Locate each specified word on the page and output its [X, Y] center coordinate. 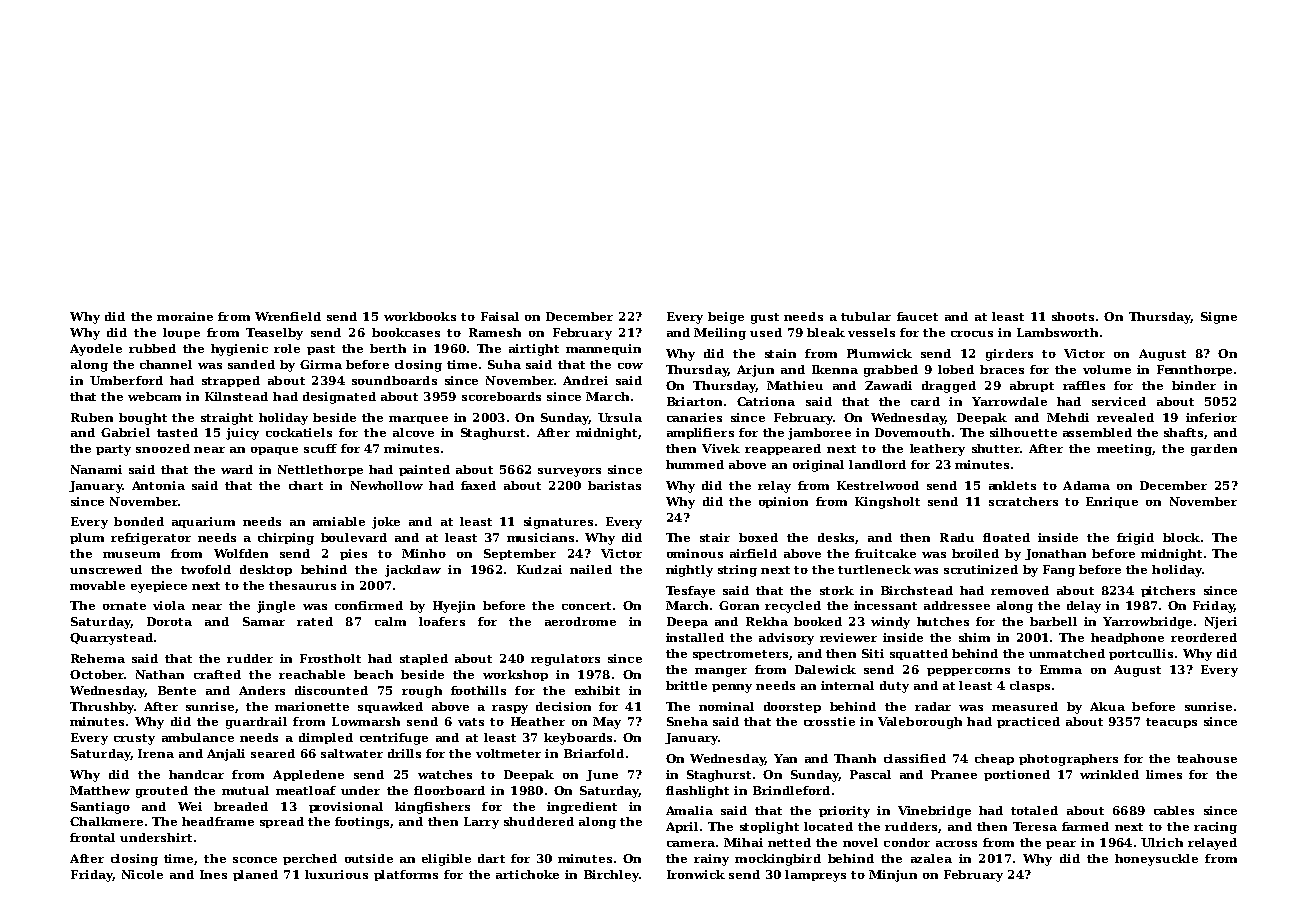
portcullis [1141, 654]
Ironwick [696, 874]
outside [369, 858]
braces [1002, 369]
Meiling [720, 334]
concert [586, 606]
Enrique [1112, 502]
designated [339, 398]
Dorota [169, 621]
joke [386, 523]
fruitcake [885, 553]
